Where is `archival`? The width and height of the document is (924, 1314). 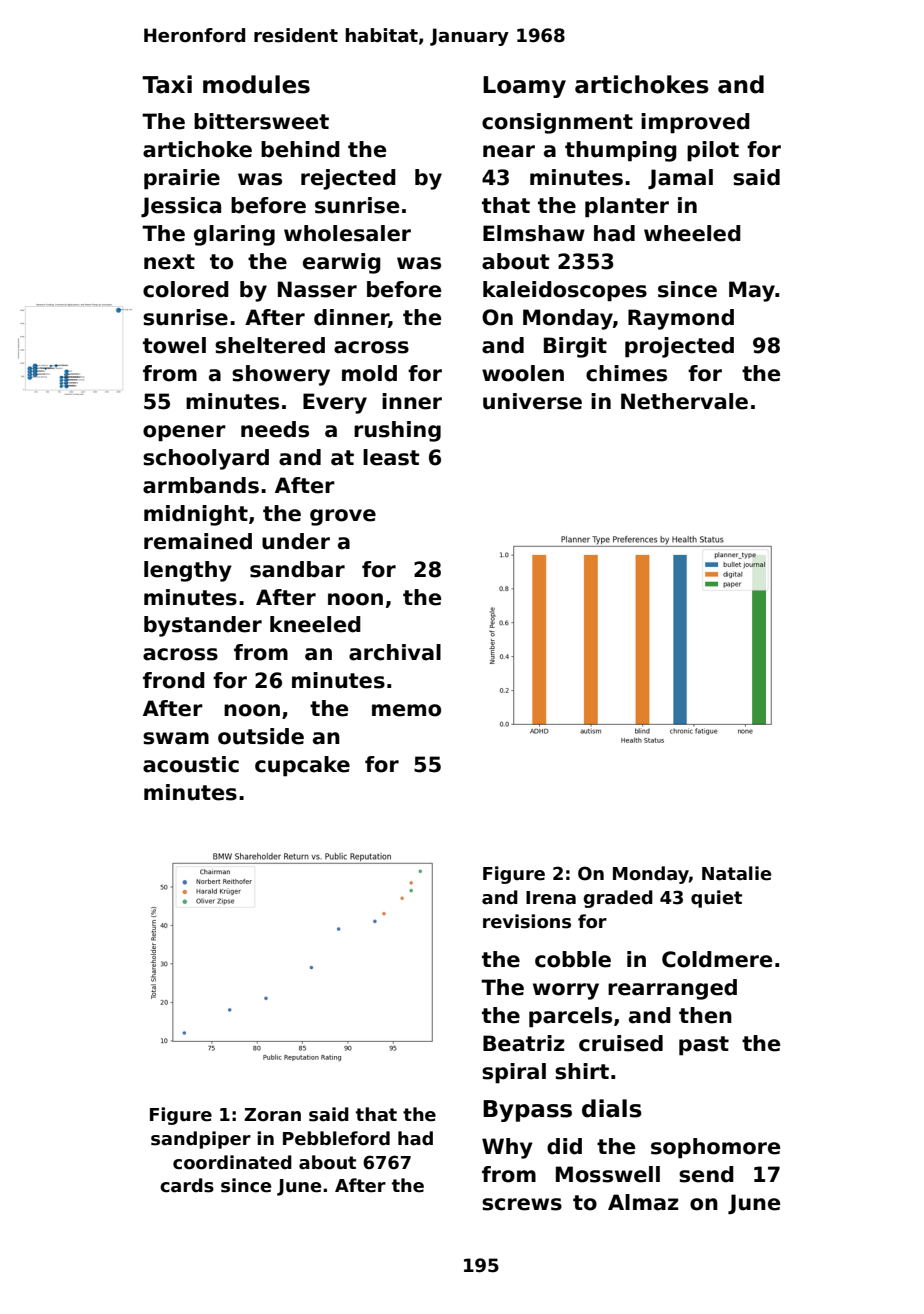 archival is located at coordinates (395, 652).
